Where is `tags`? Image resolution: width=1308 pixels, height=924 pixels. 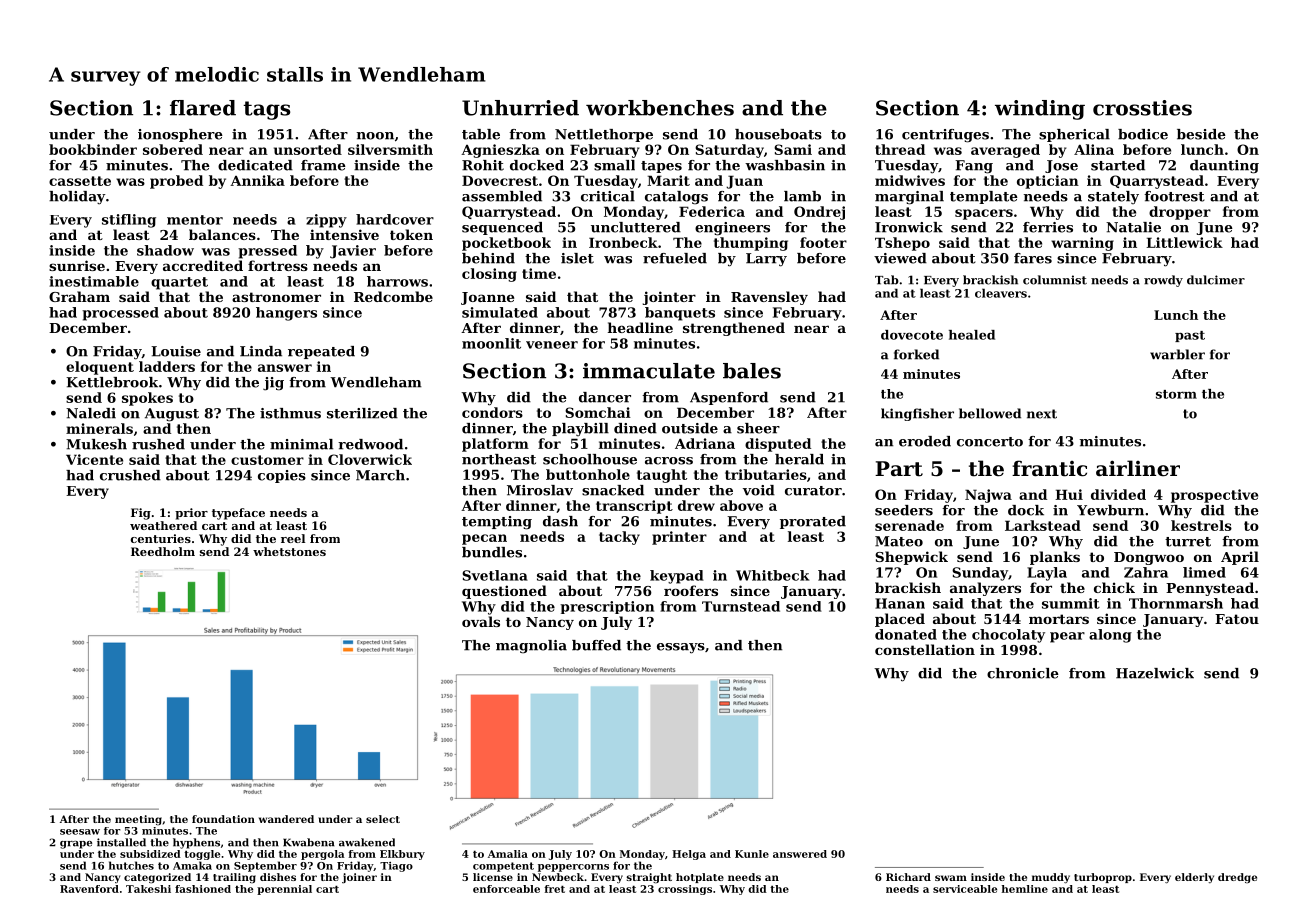
tags is located at coordinates (266, 110).
